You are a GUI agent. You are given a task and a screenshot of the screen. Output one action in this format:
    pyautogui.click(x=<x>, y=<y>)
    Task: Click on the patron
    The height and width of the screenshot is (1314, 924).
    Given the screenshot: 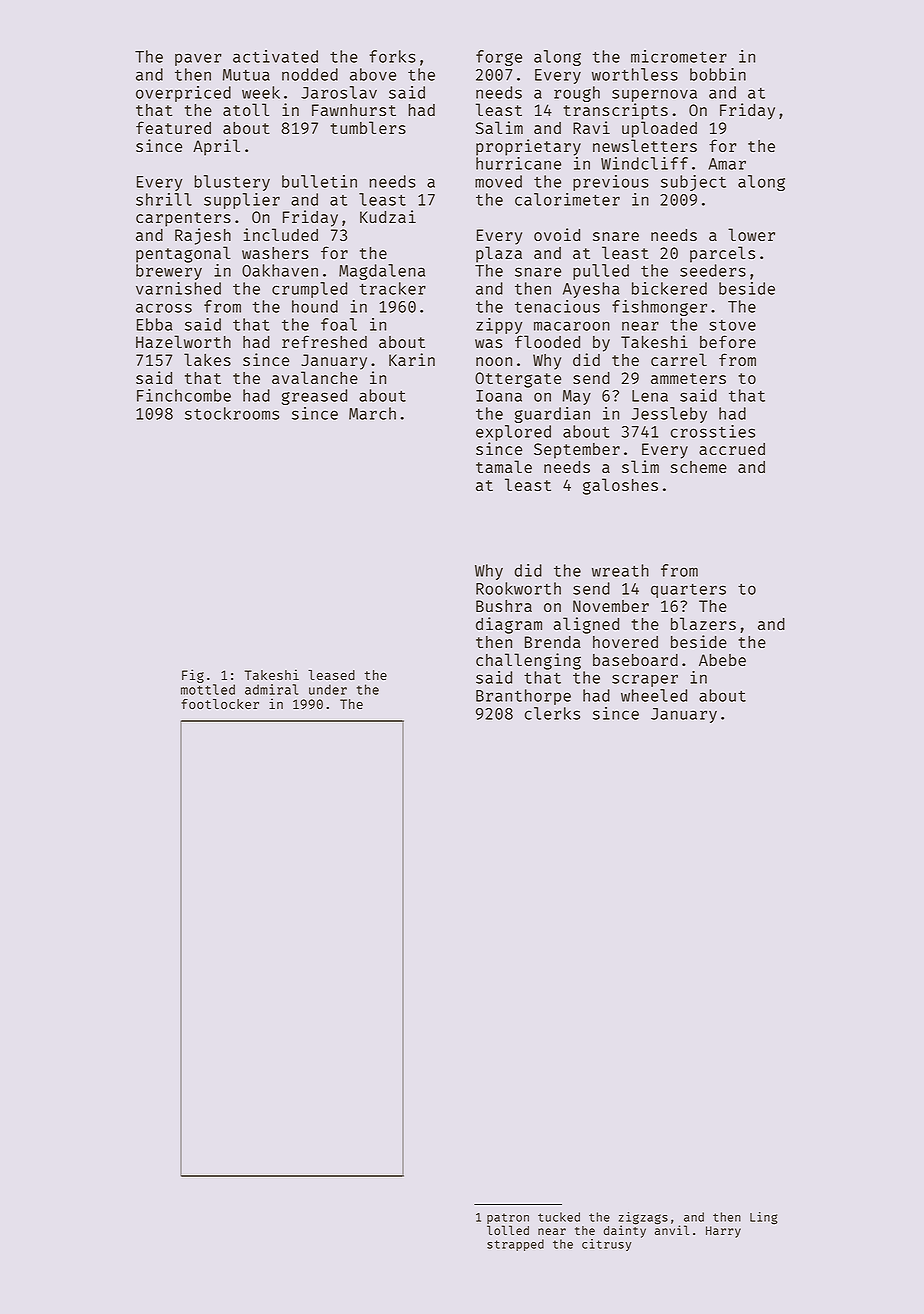 What is the action you would take?
    pyautogui.click(x=508, y=1218)
